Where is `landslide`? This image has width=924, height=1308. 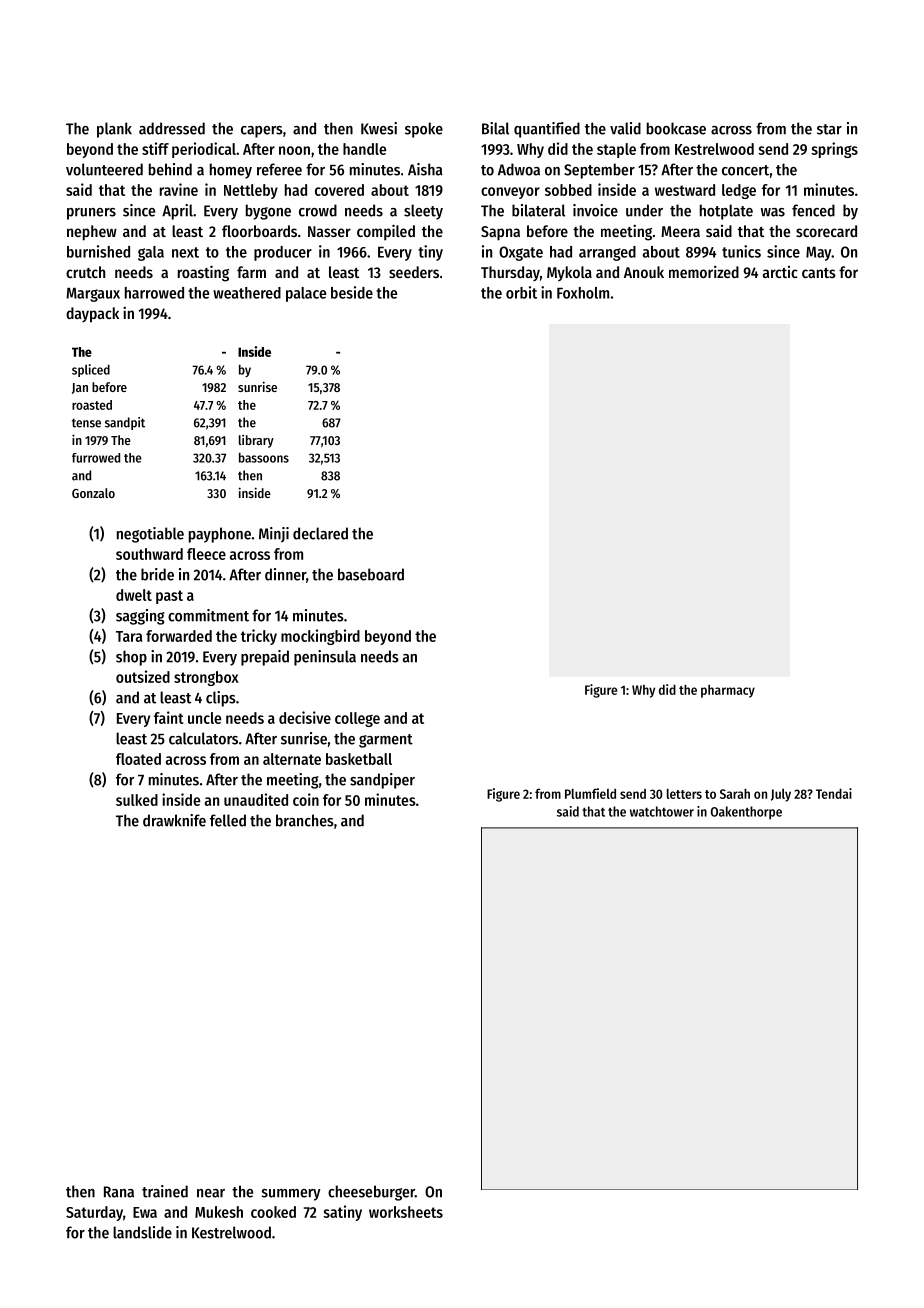
landslide is located at coordinates (142, 1232).
